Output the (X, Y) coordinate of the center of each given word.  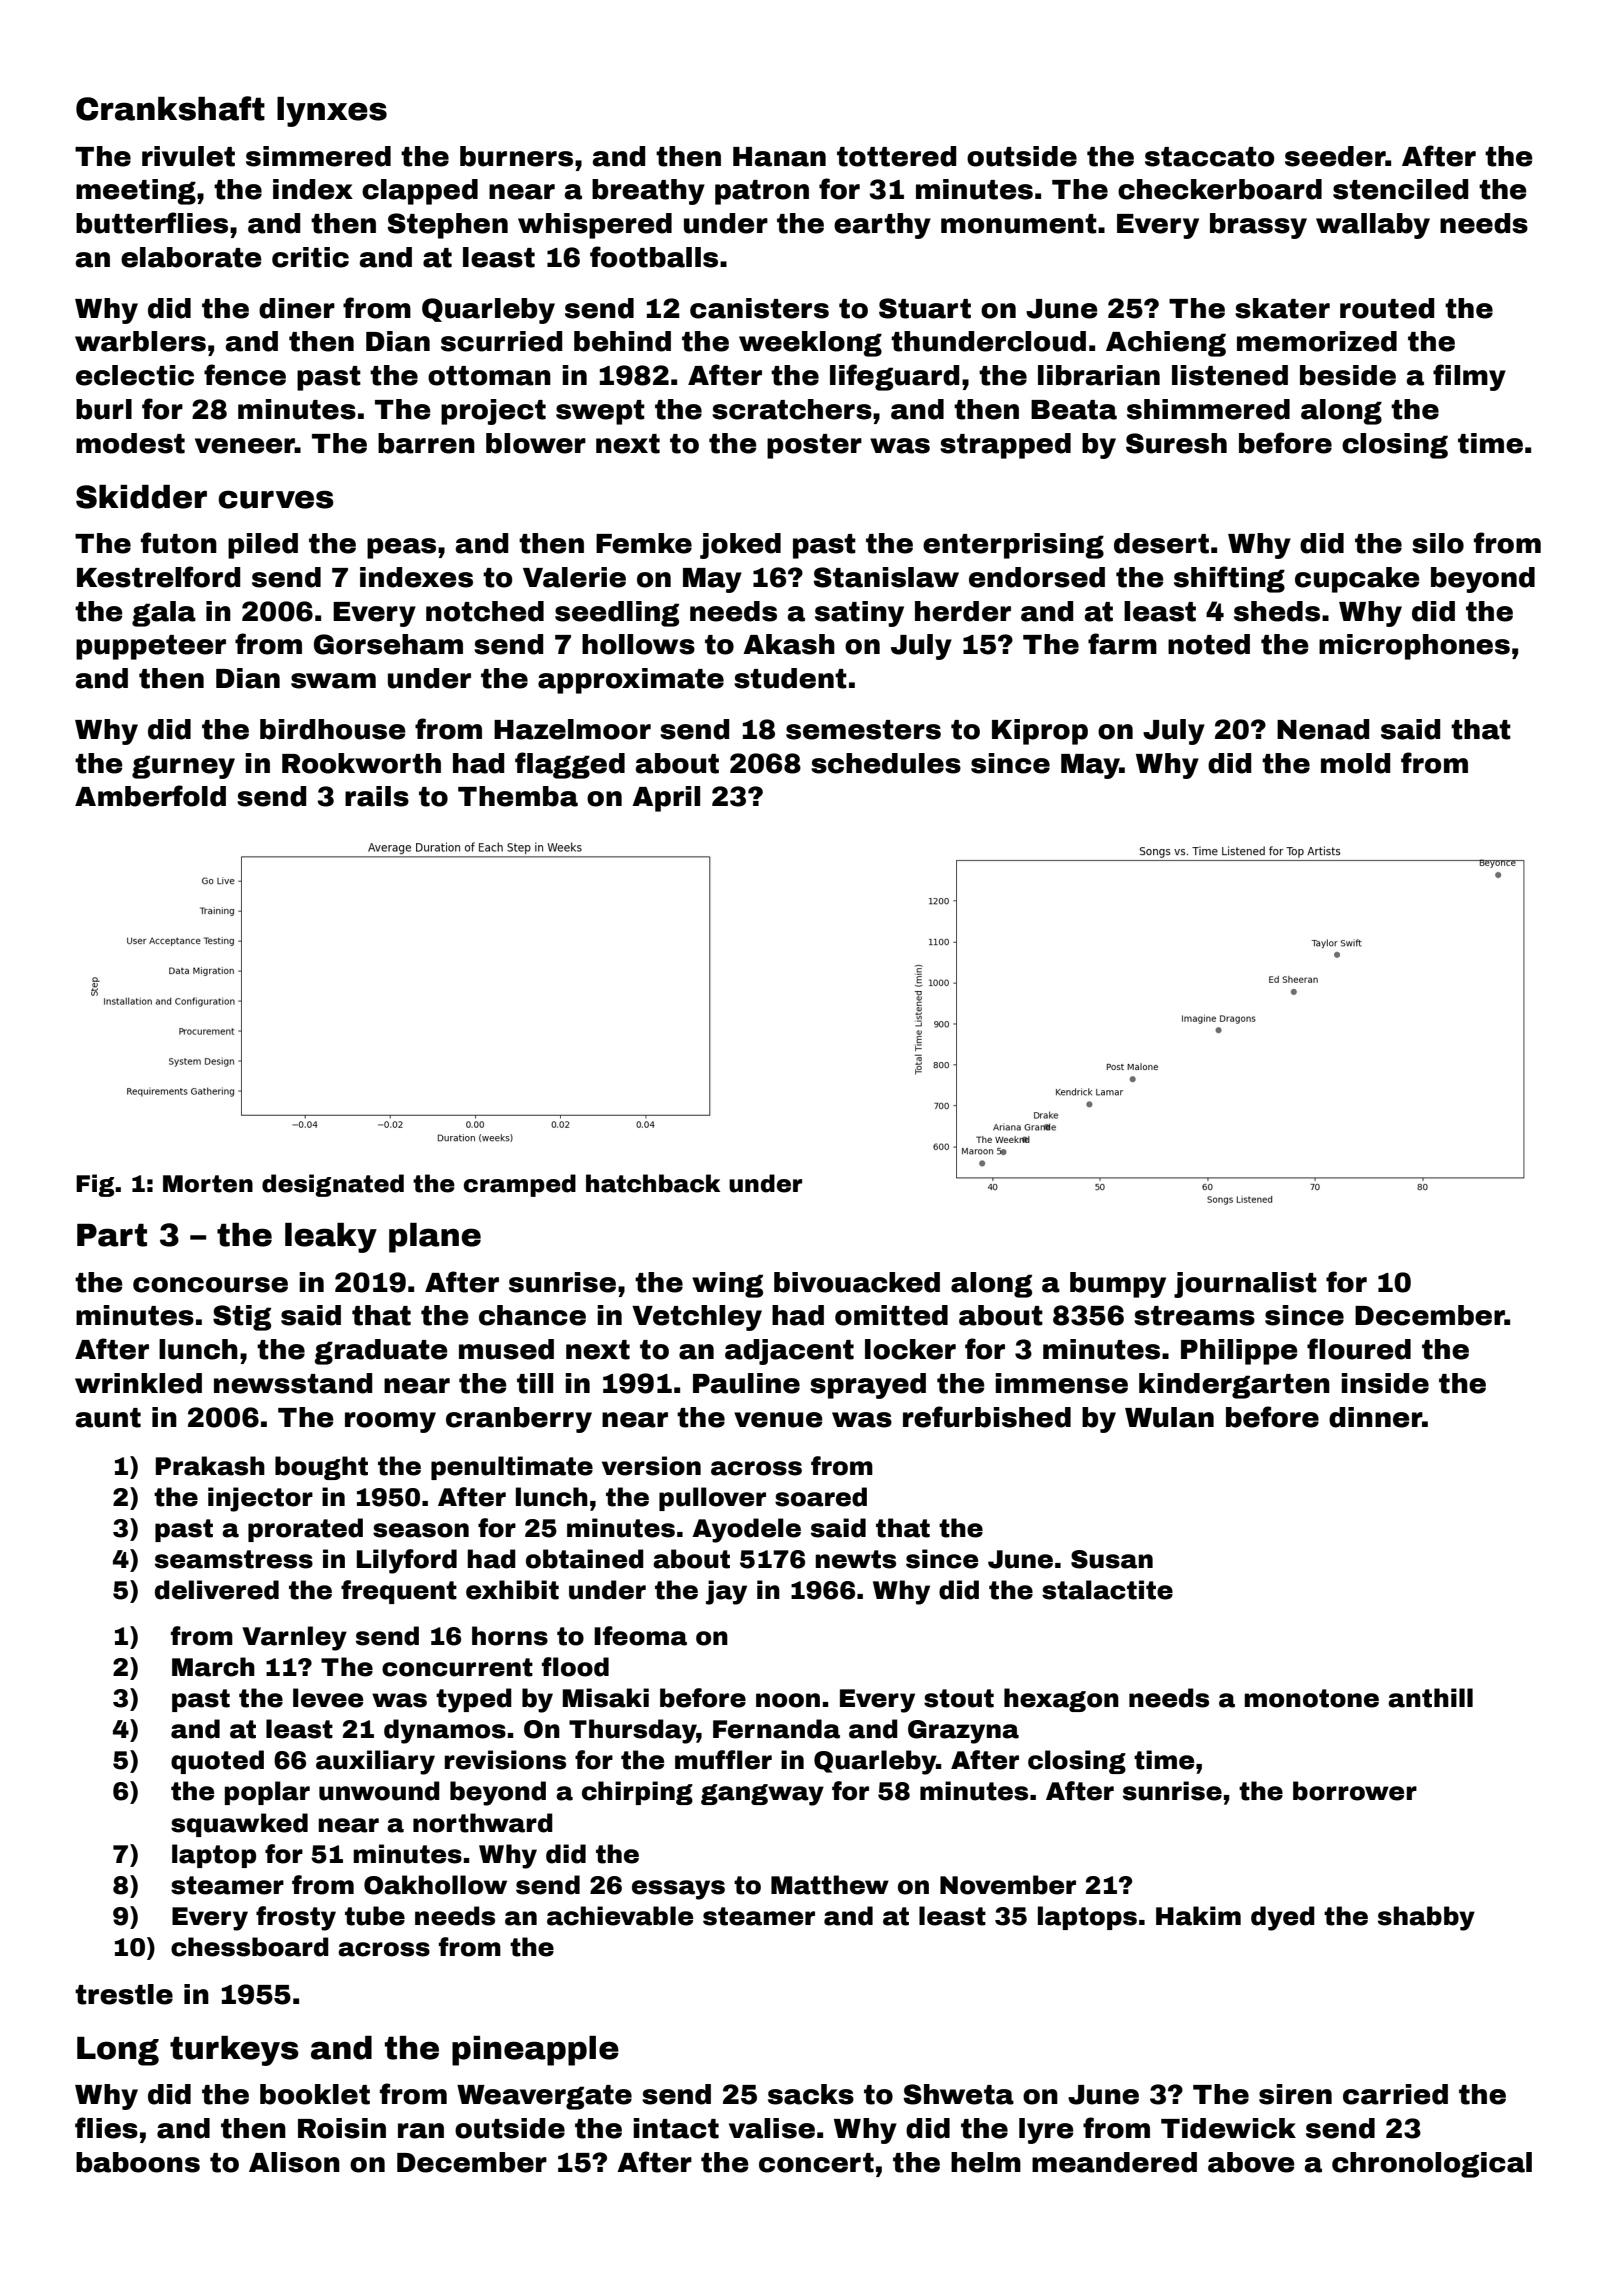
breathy (648, 192)
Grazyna (963, 1732)
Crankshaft (170, 108)
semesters (863, 730)
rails (377, 796)
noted (1209, 644)
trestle (124, 1994)
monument (1019, 224)
